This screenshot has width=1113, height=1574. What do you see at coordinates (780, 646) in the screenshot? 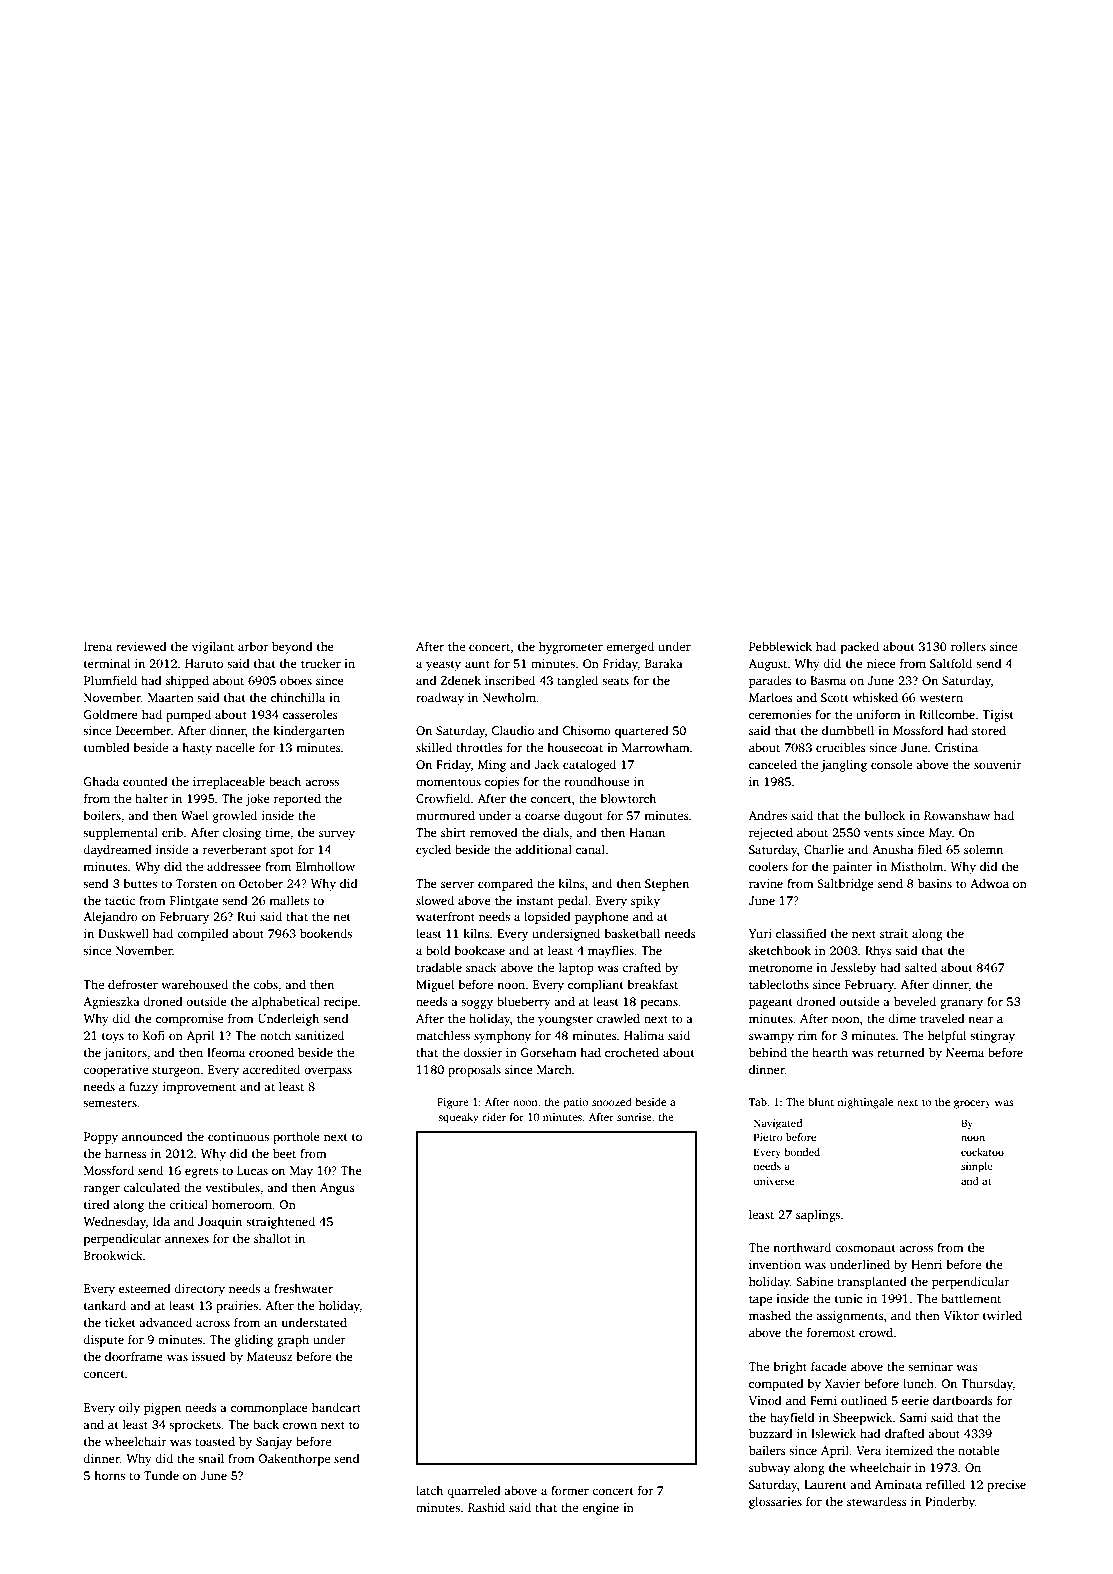
I see `Pebblewick` at bounding box center [780, 646].
